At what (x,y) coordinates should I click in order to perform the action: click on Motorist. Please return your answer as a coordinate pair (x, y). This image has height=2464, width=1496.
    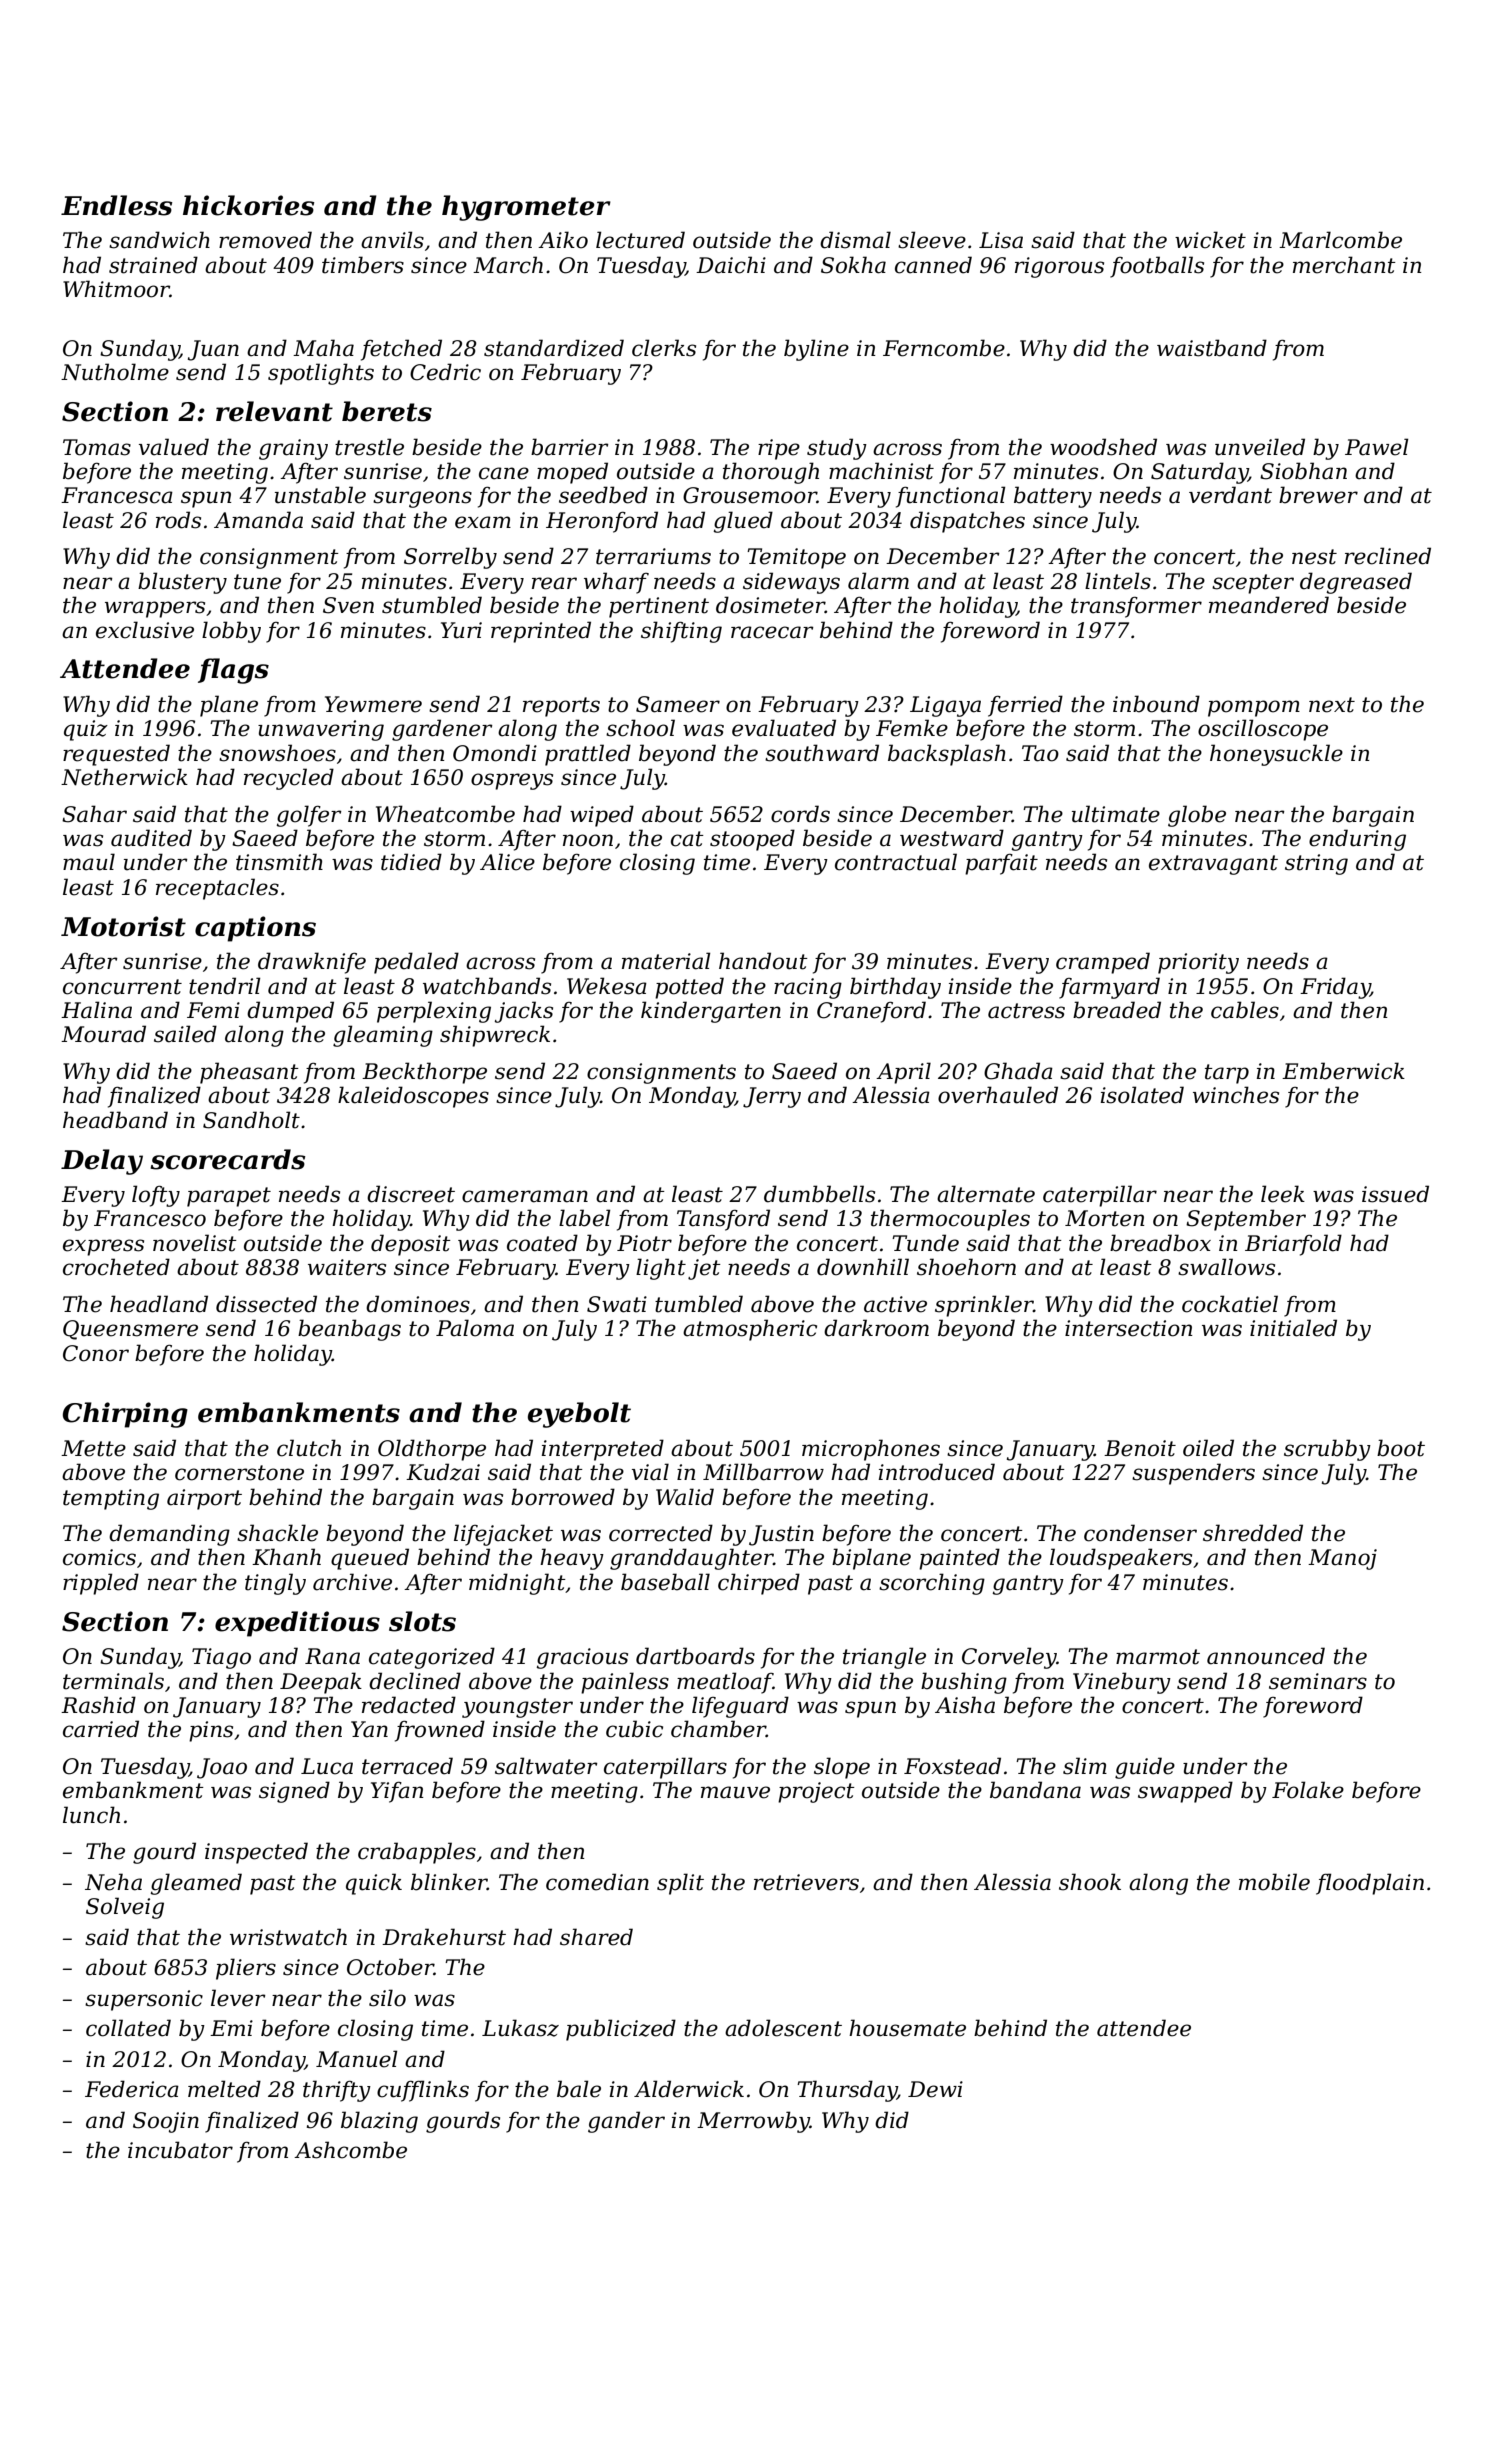
    Looking at the image, I should click on (123, 926).
